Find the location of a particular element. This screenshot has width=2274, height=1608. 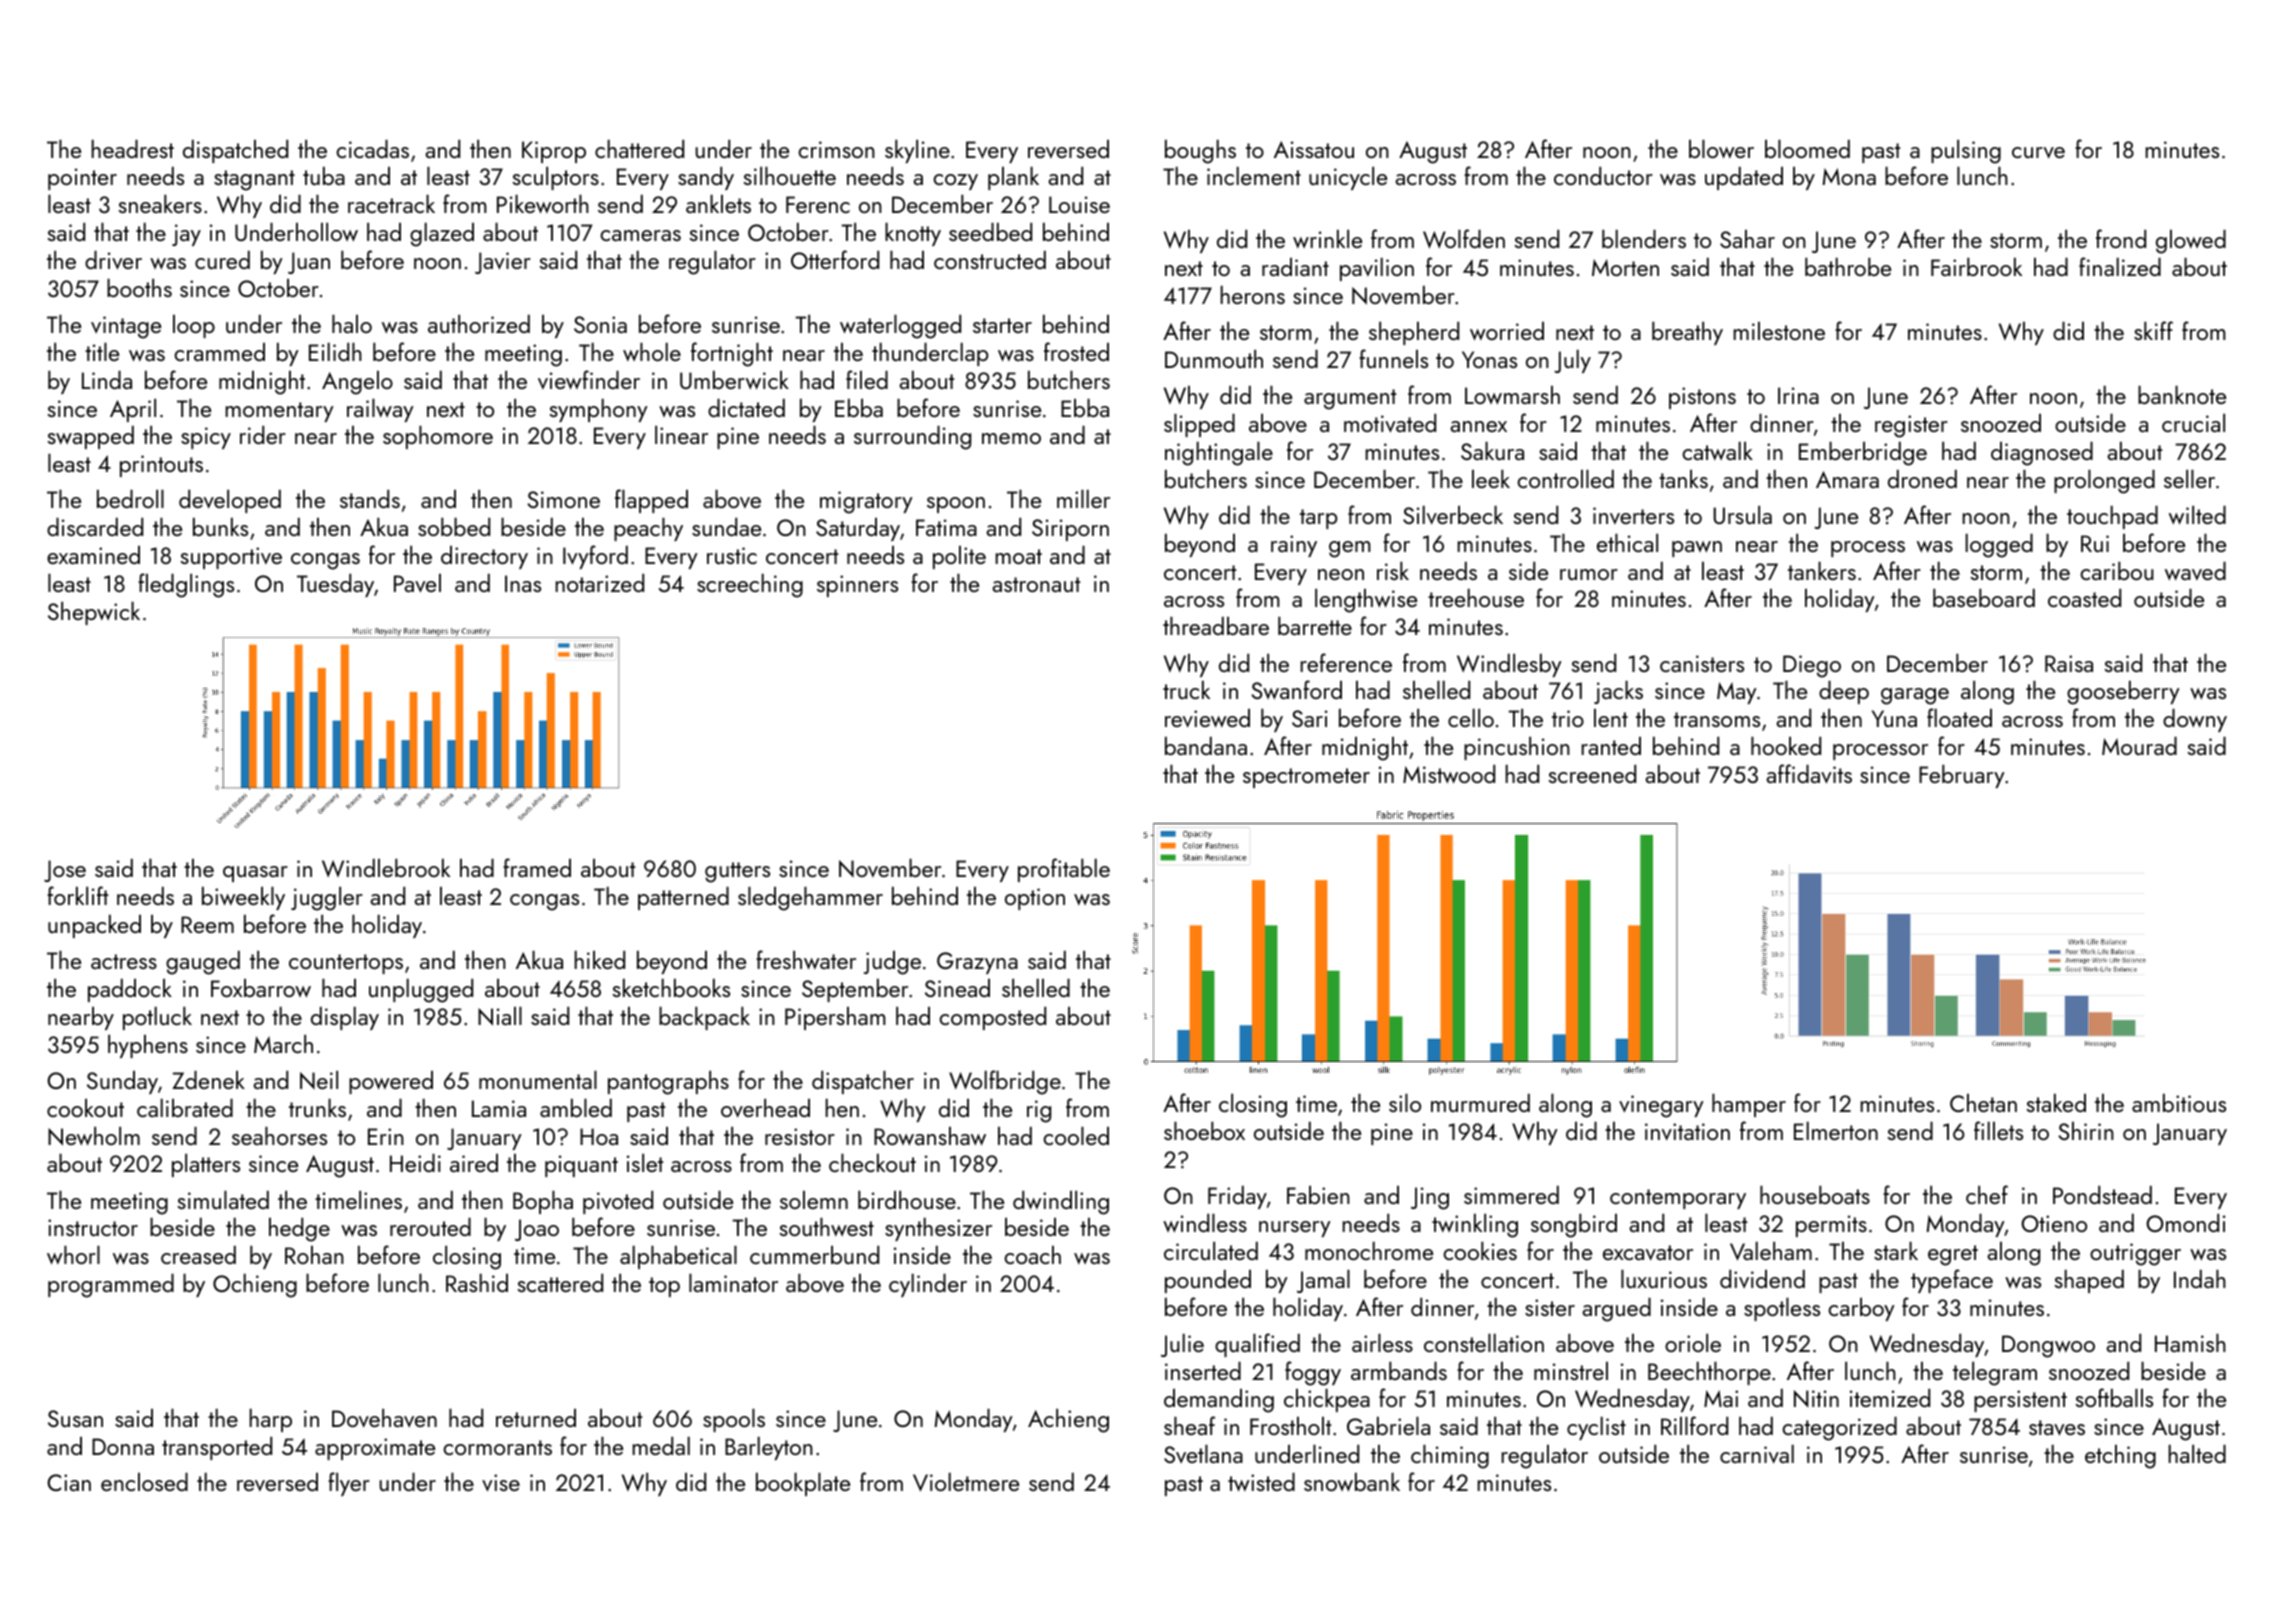

annex is located at coordinates (1478, 426).
